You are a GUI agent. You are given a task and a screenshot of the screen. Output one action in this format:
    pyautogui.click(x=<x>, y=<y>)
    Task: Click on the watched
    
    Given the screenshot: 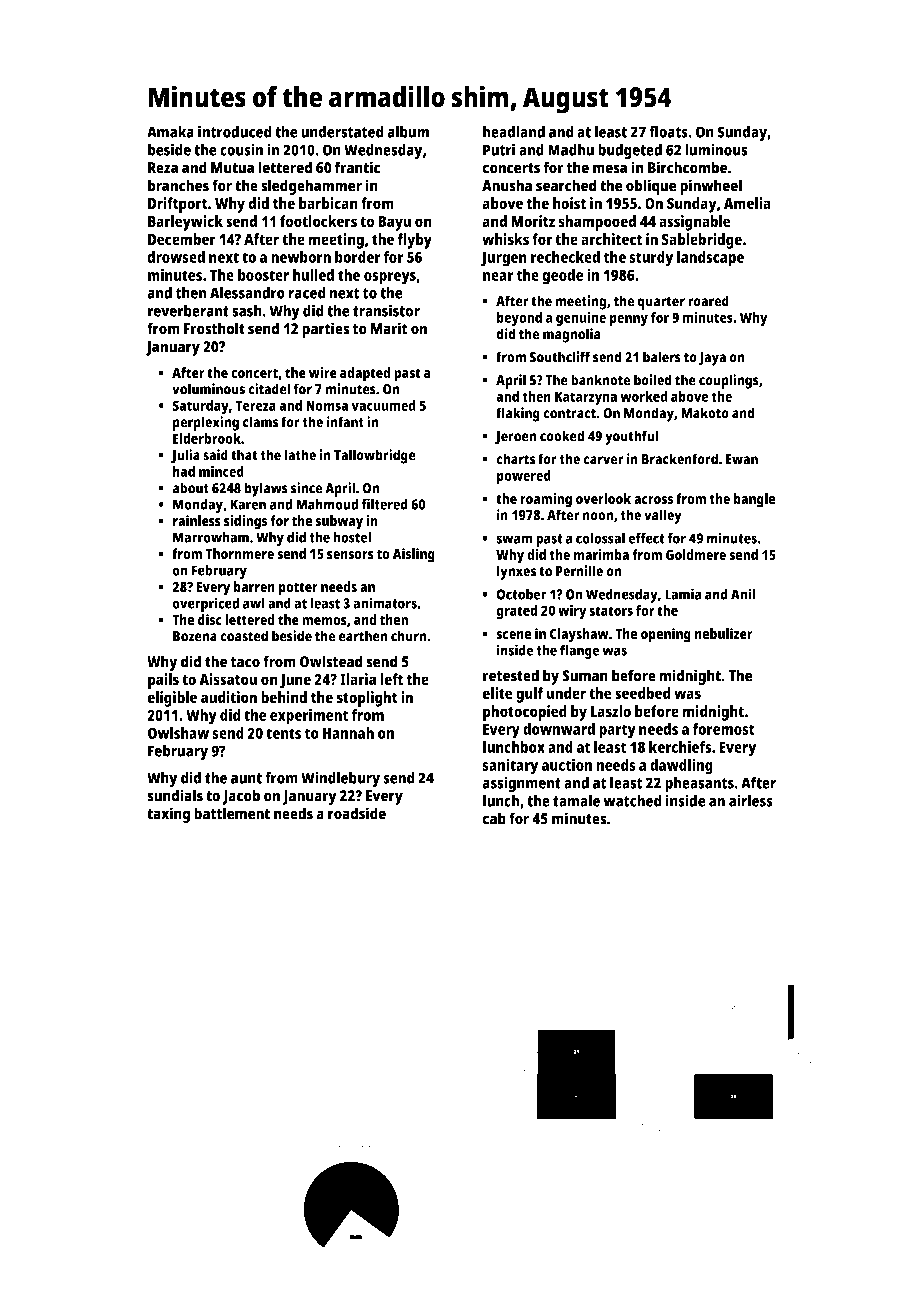 What is the action you would take?
    pyautogui.click(x=632, y=800)
